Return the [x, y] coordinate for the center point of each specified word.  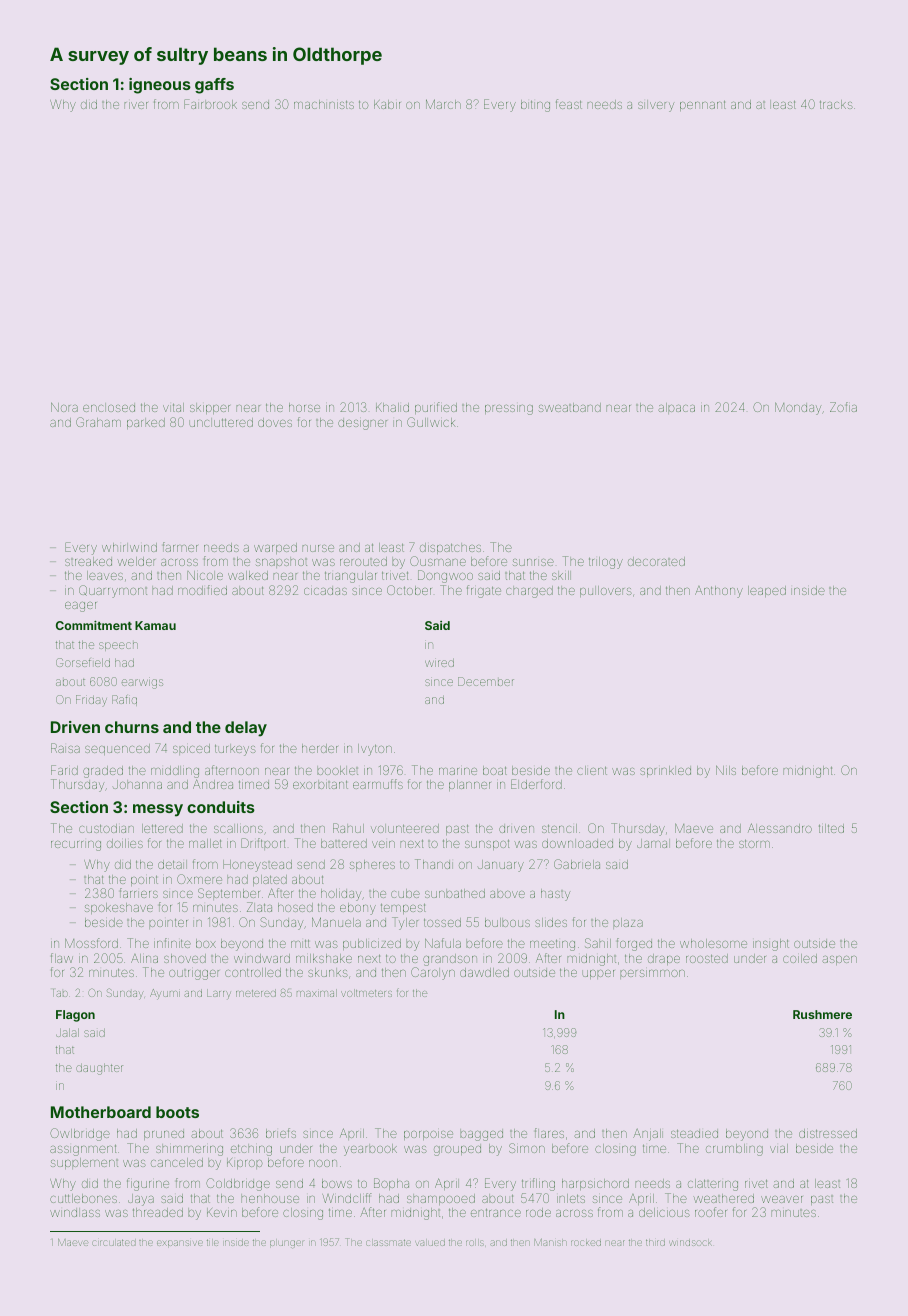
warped [275, 548]
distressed [828, 1133]
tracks [836, 104]
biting [535, 106]
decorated [656, 561]
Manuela [336, 922]
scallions [238, 828]
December [486, 681]
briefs [281, 1133]
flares [549, 1133]
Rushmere [822, 1014]
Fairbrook [210, 104]
